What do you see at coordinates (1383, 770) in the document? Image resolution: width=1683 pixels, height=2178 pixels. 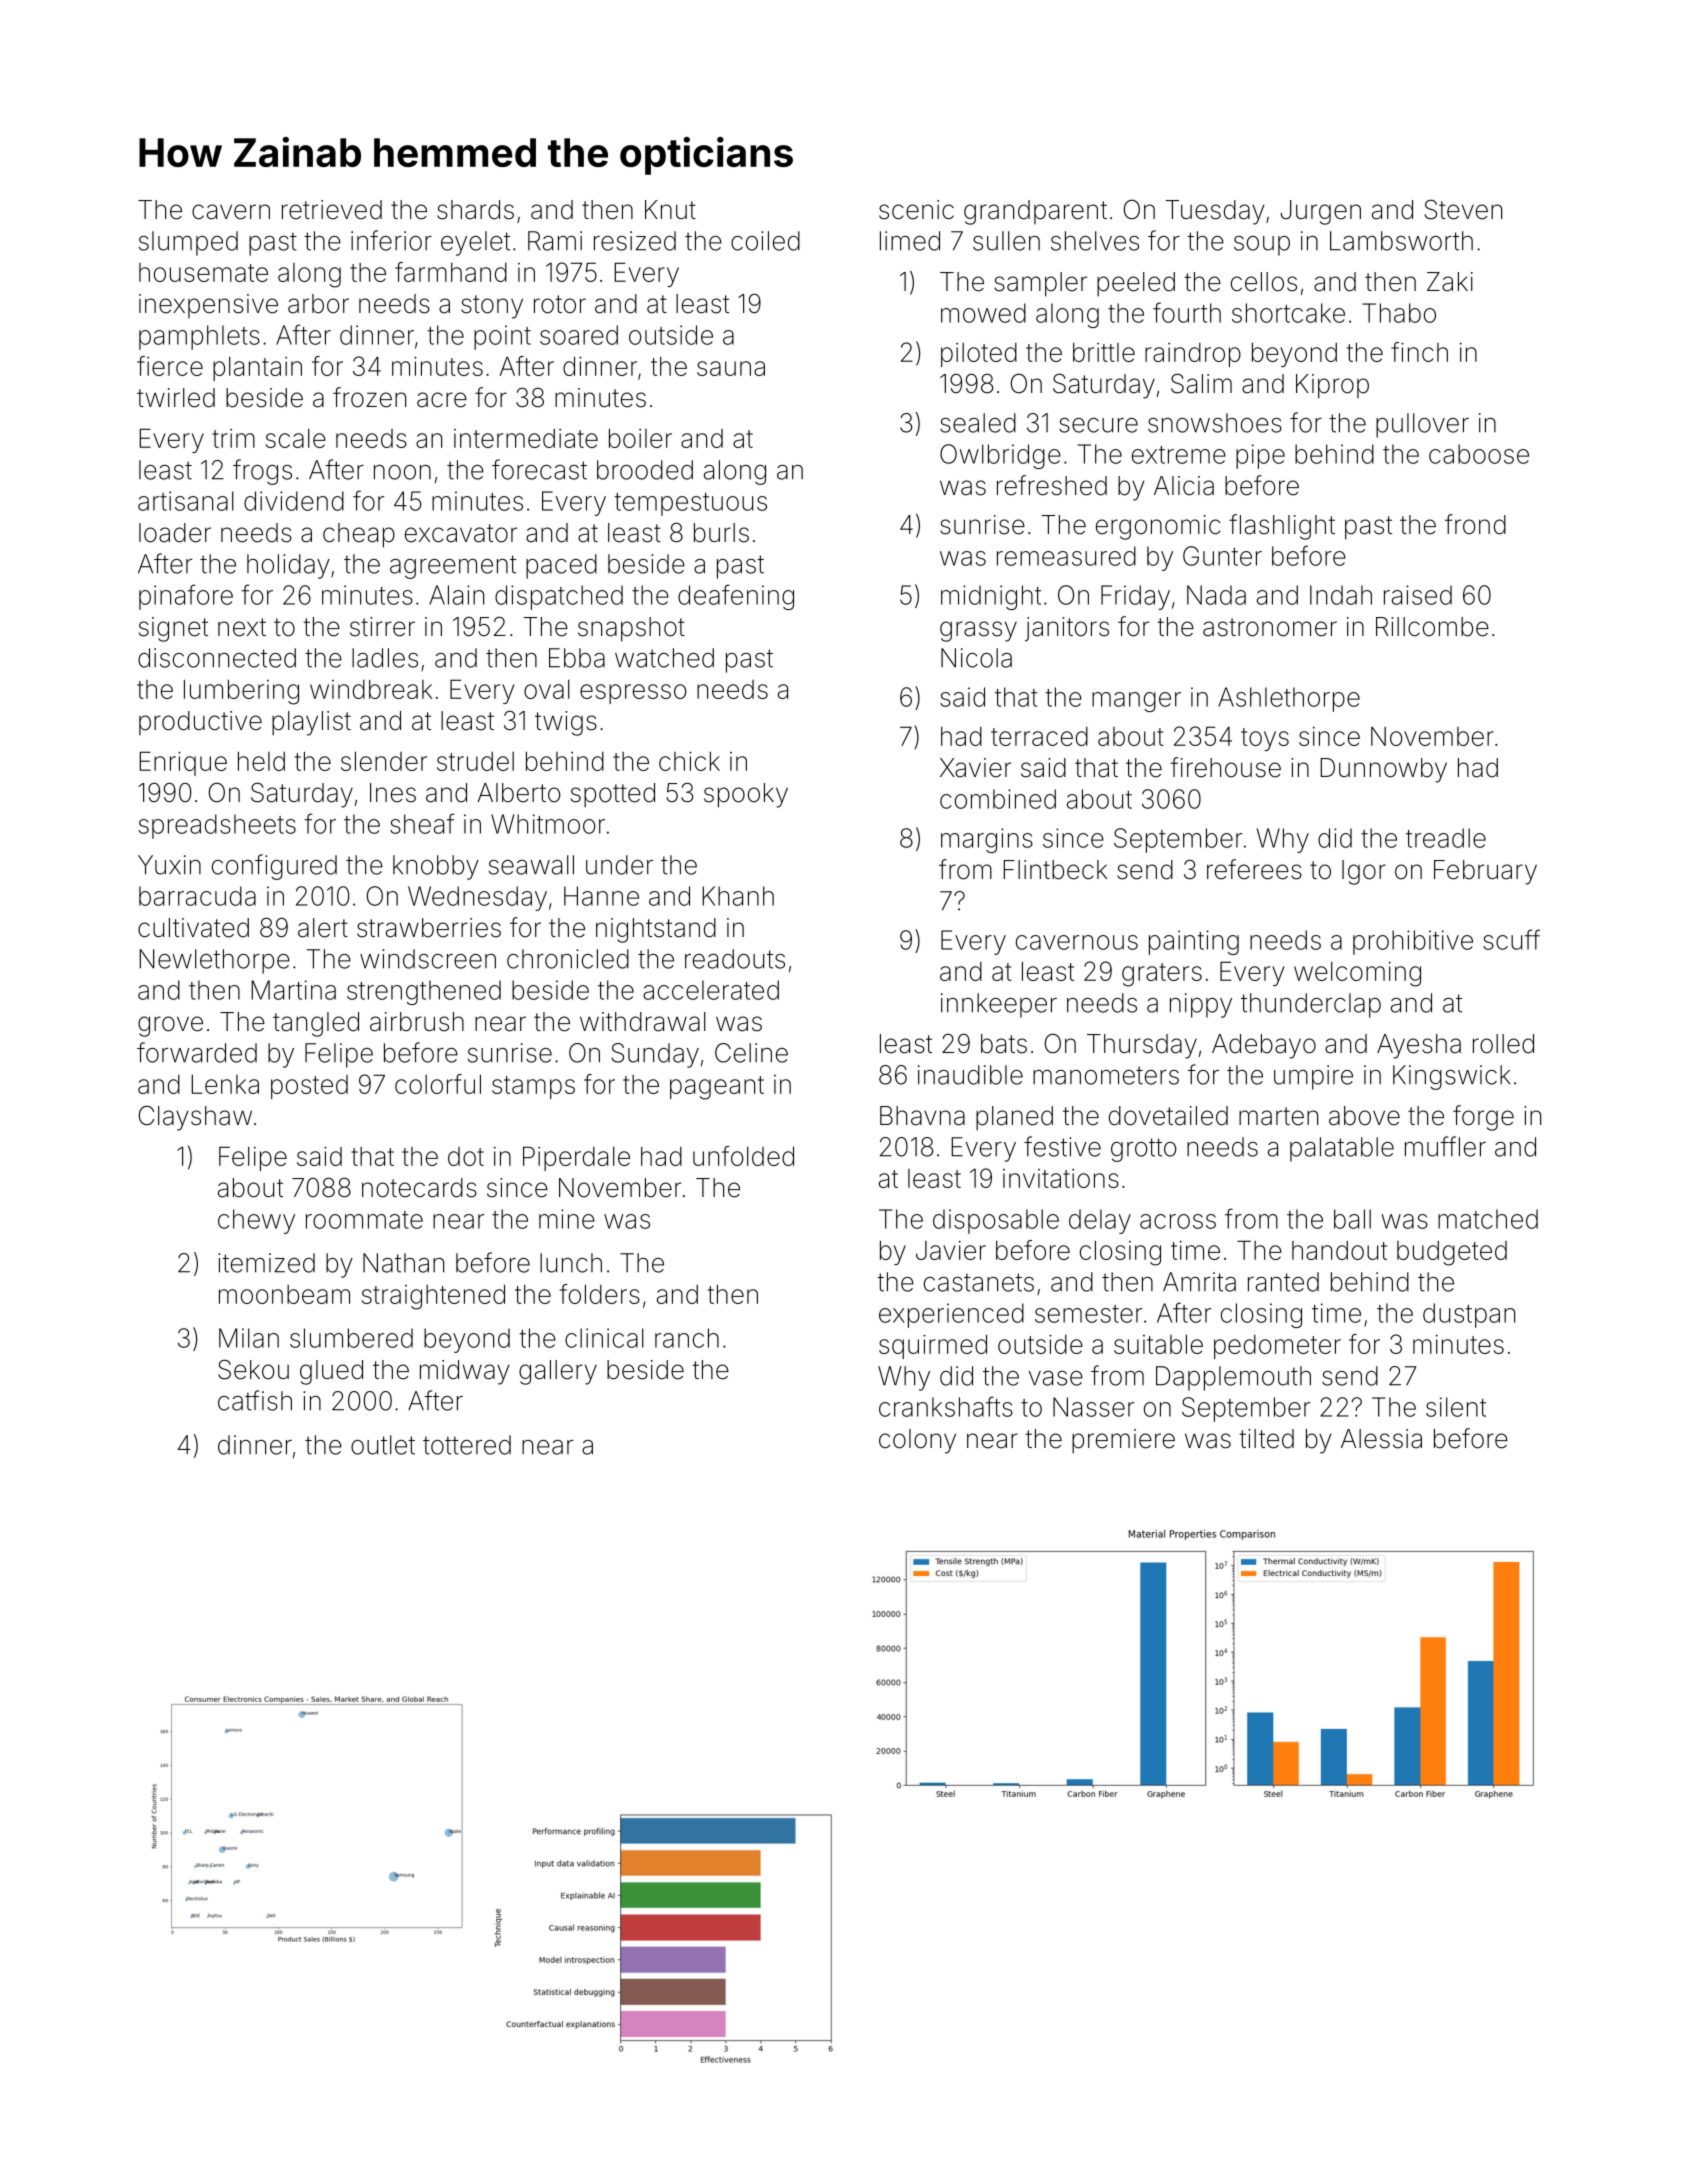 I see `Dunnowby` at bounding box center [1383, 770].
